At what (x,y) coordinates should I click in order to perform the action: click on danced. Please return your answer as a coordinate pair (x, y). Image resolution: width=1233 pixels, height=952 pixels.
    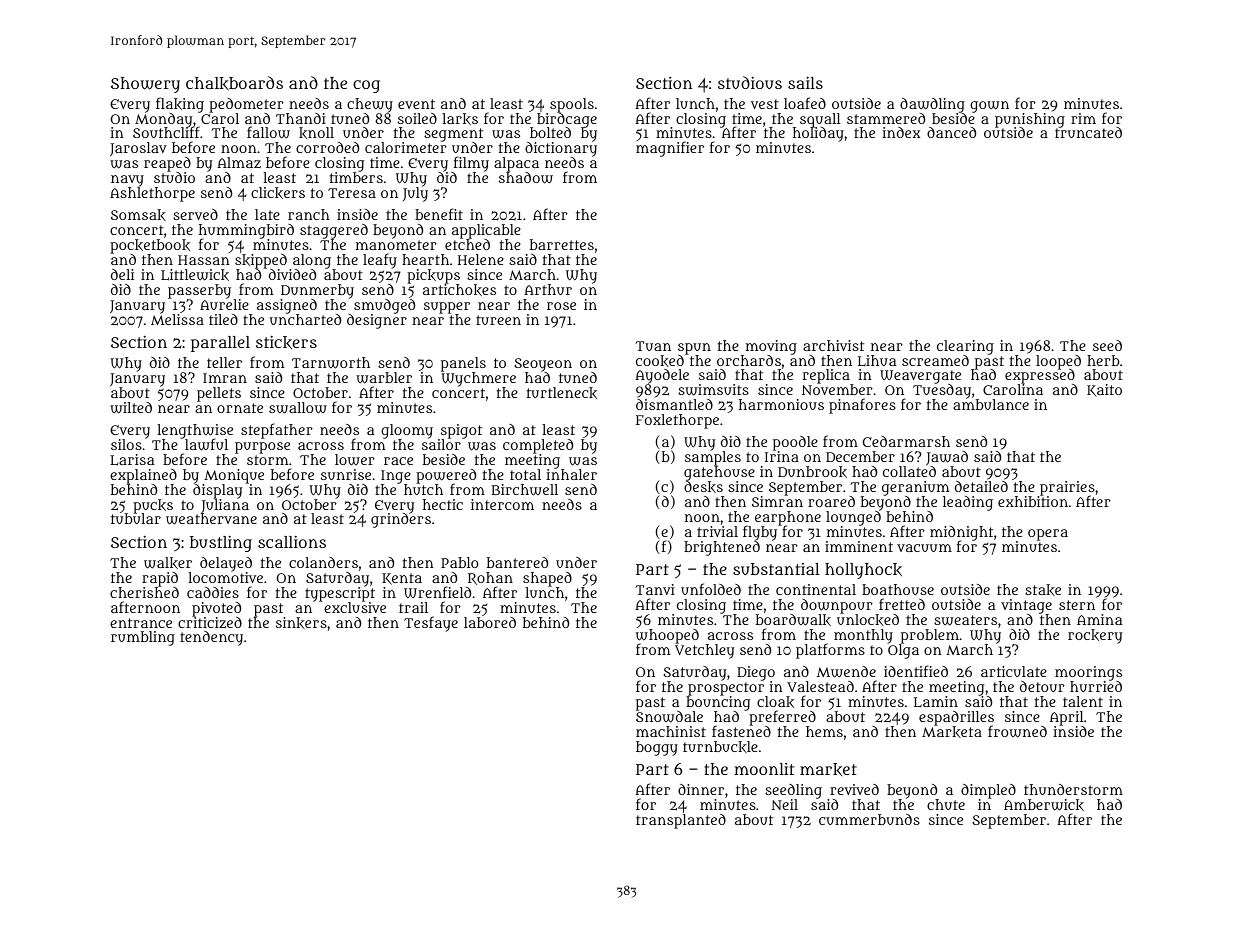
    Looking at the image, I should click on (951, 132).
